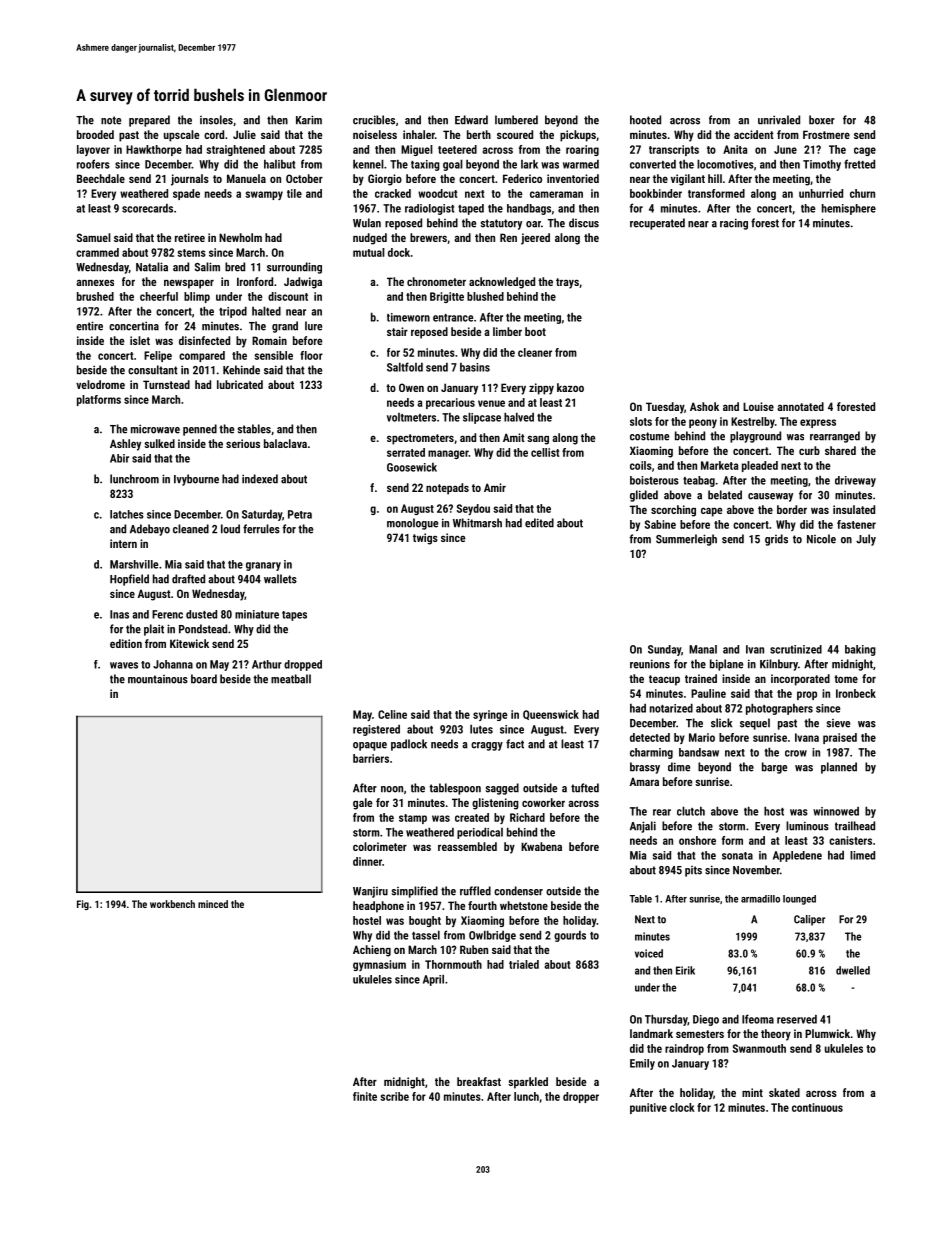 This screenshot has width=952, height=1233. What do you see at coordinates (818, 423) in the screenshot?
I see `express` at bounding box center [818, 423].
